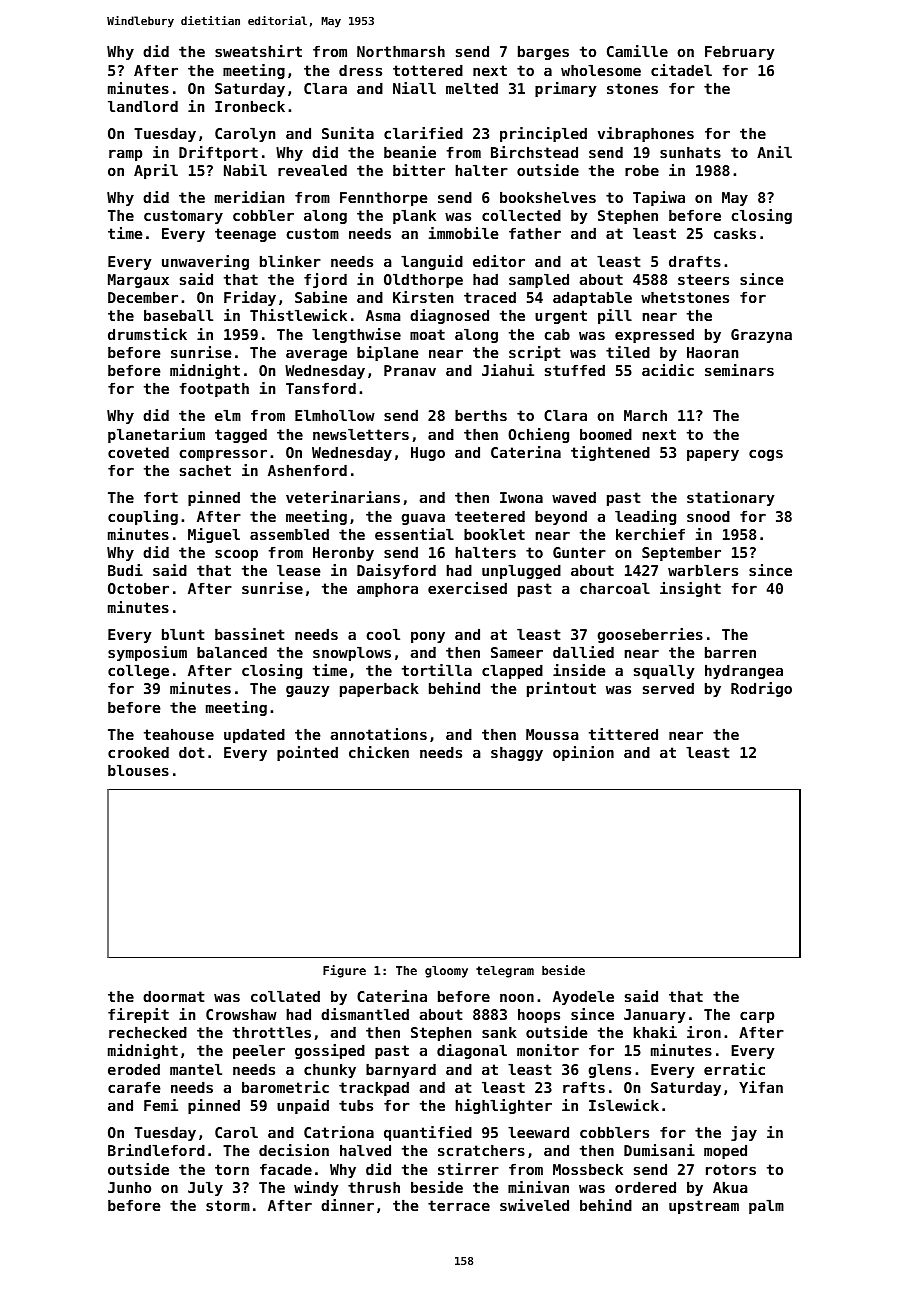 This page has height=1316, width=908. Describe the element at coordinates (258, 51) in the page. I see `sweatshirt` at that location.
